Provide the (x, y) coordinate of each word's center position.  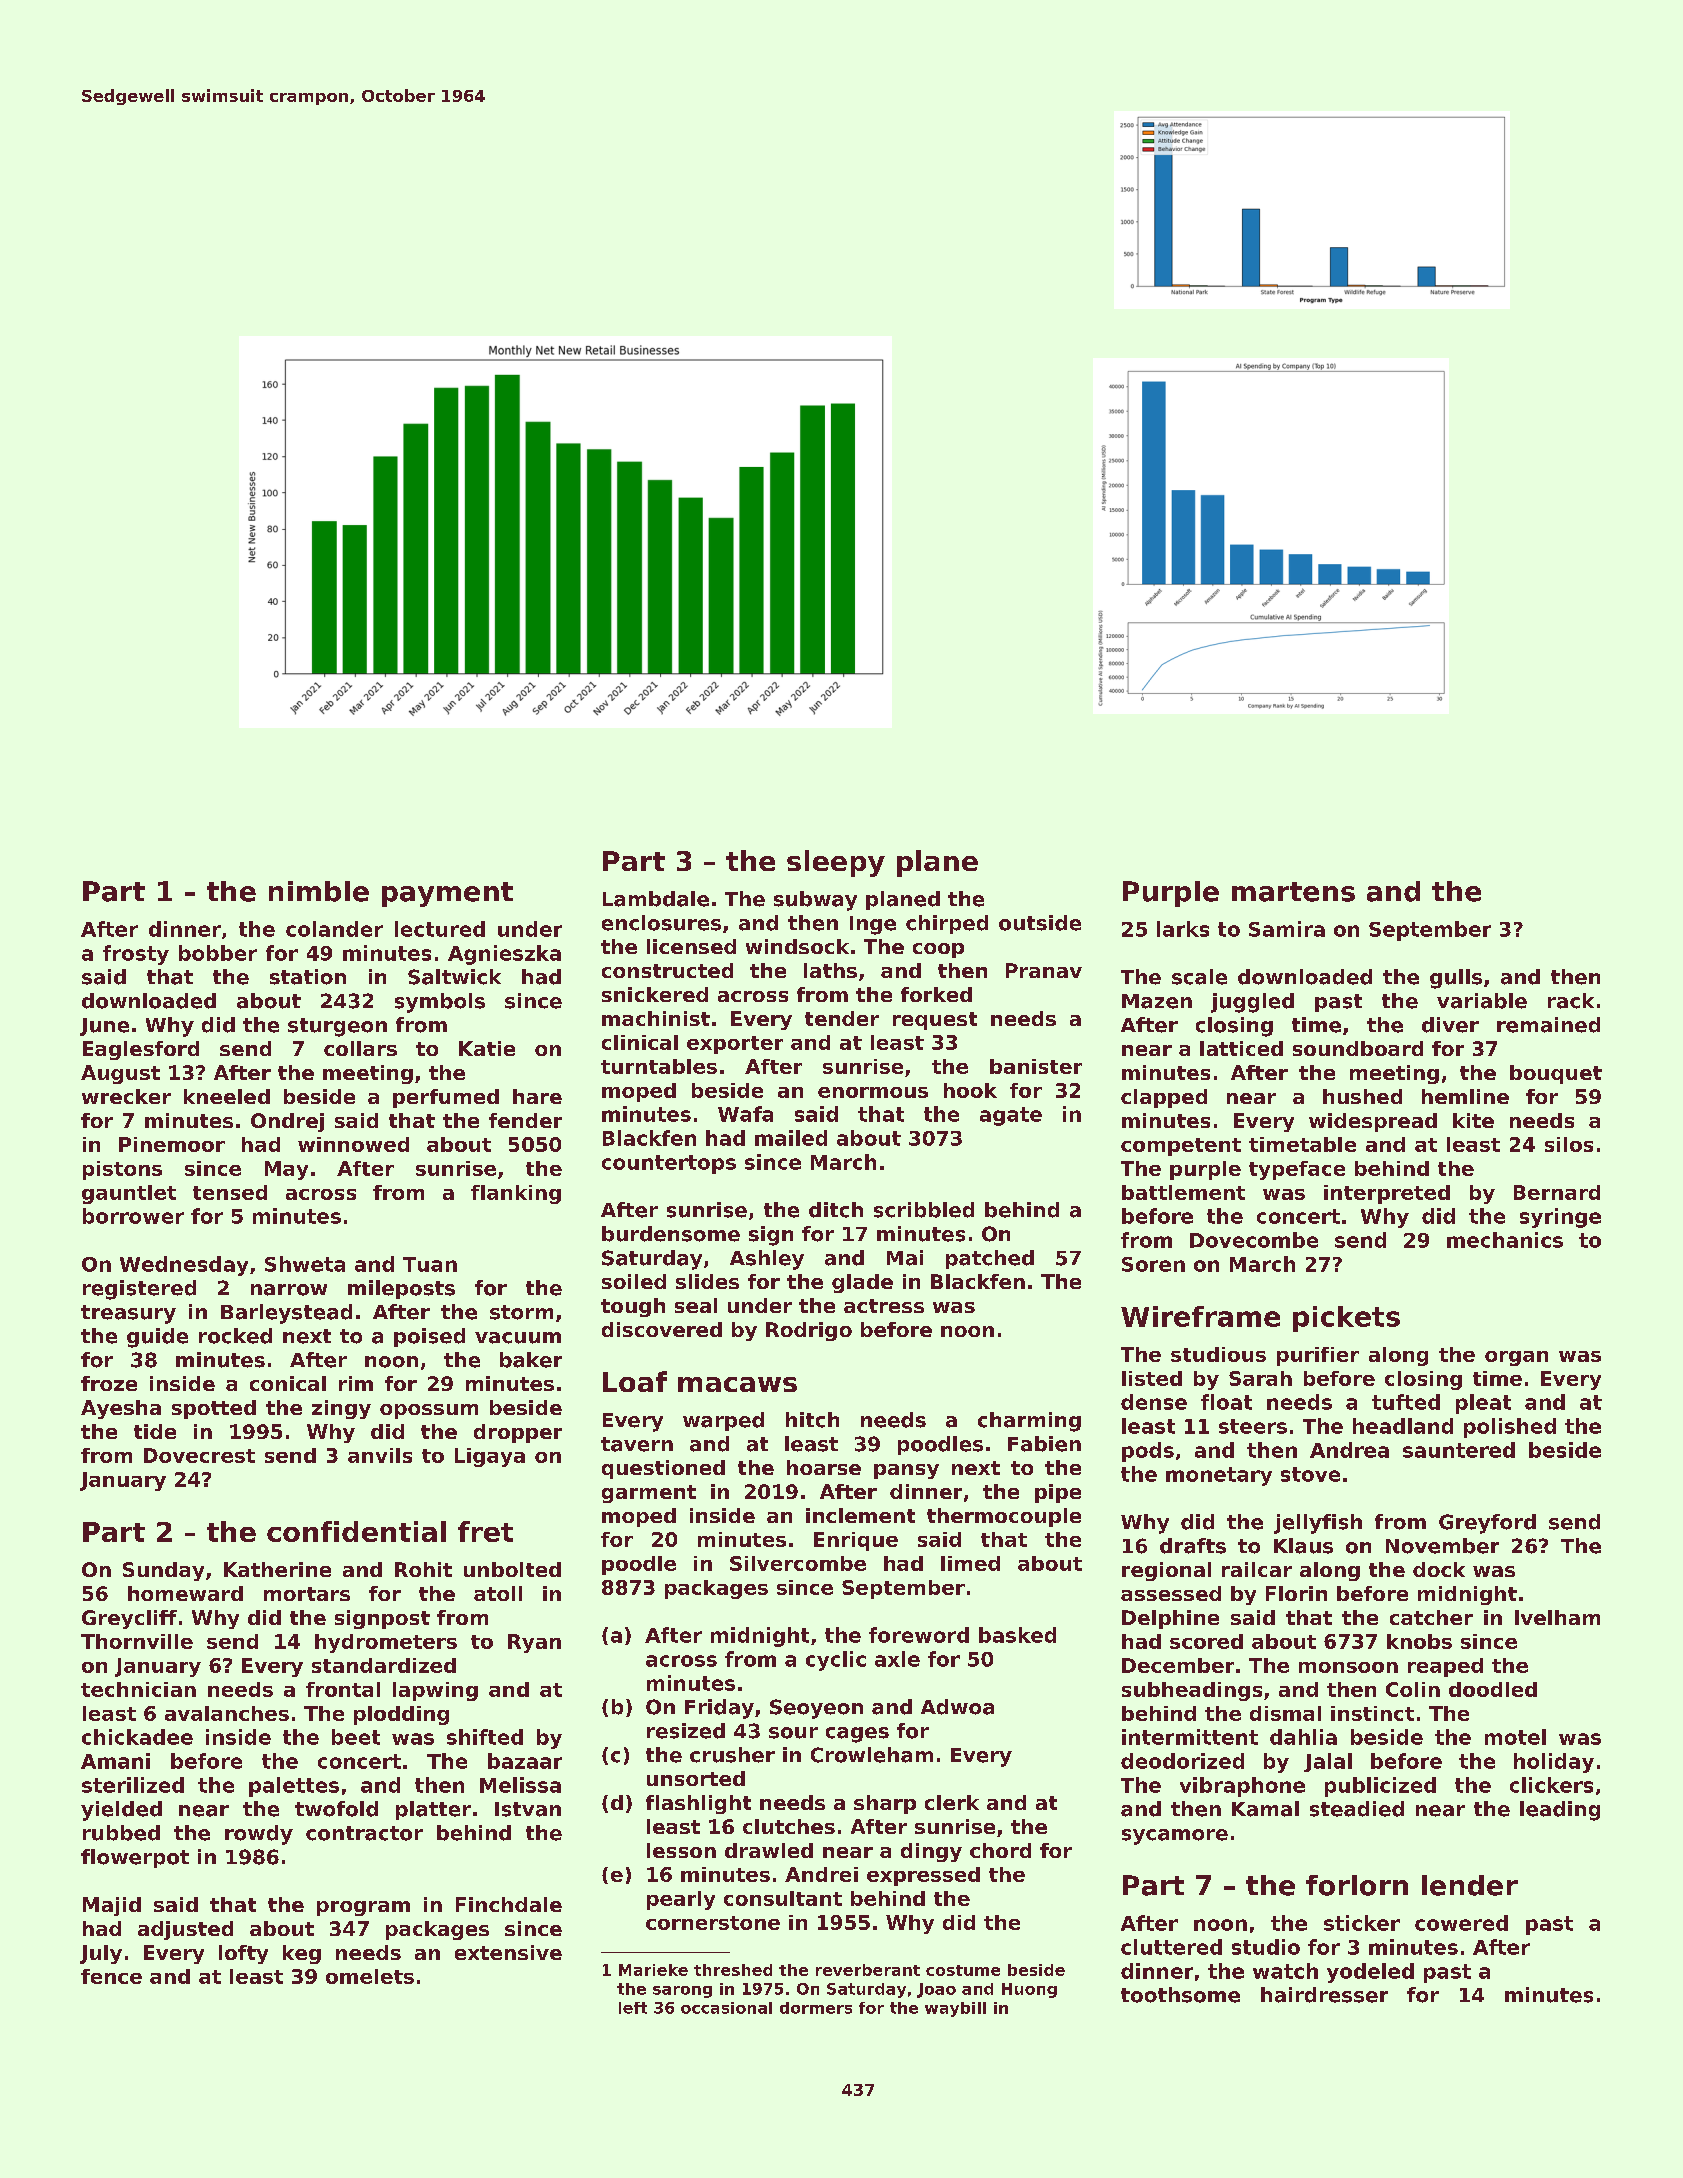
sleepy (836, 863)
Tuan (430, 1264)
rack (1571, 1001)
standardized (384, 1665)
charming (1029, 1422)
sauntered (1459, 1450)
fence (111, 1976)
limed (970, 1563)
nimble (319, 891)
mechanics (1505, 1240)
